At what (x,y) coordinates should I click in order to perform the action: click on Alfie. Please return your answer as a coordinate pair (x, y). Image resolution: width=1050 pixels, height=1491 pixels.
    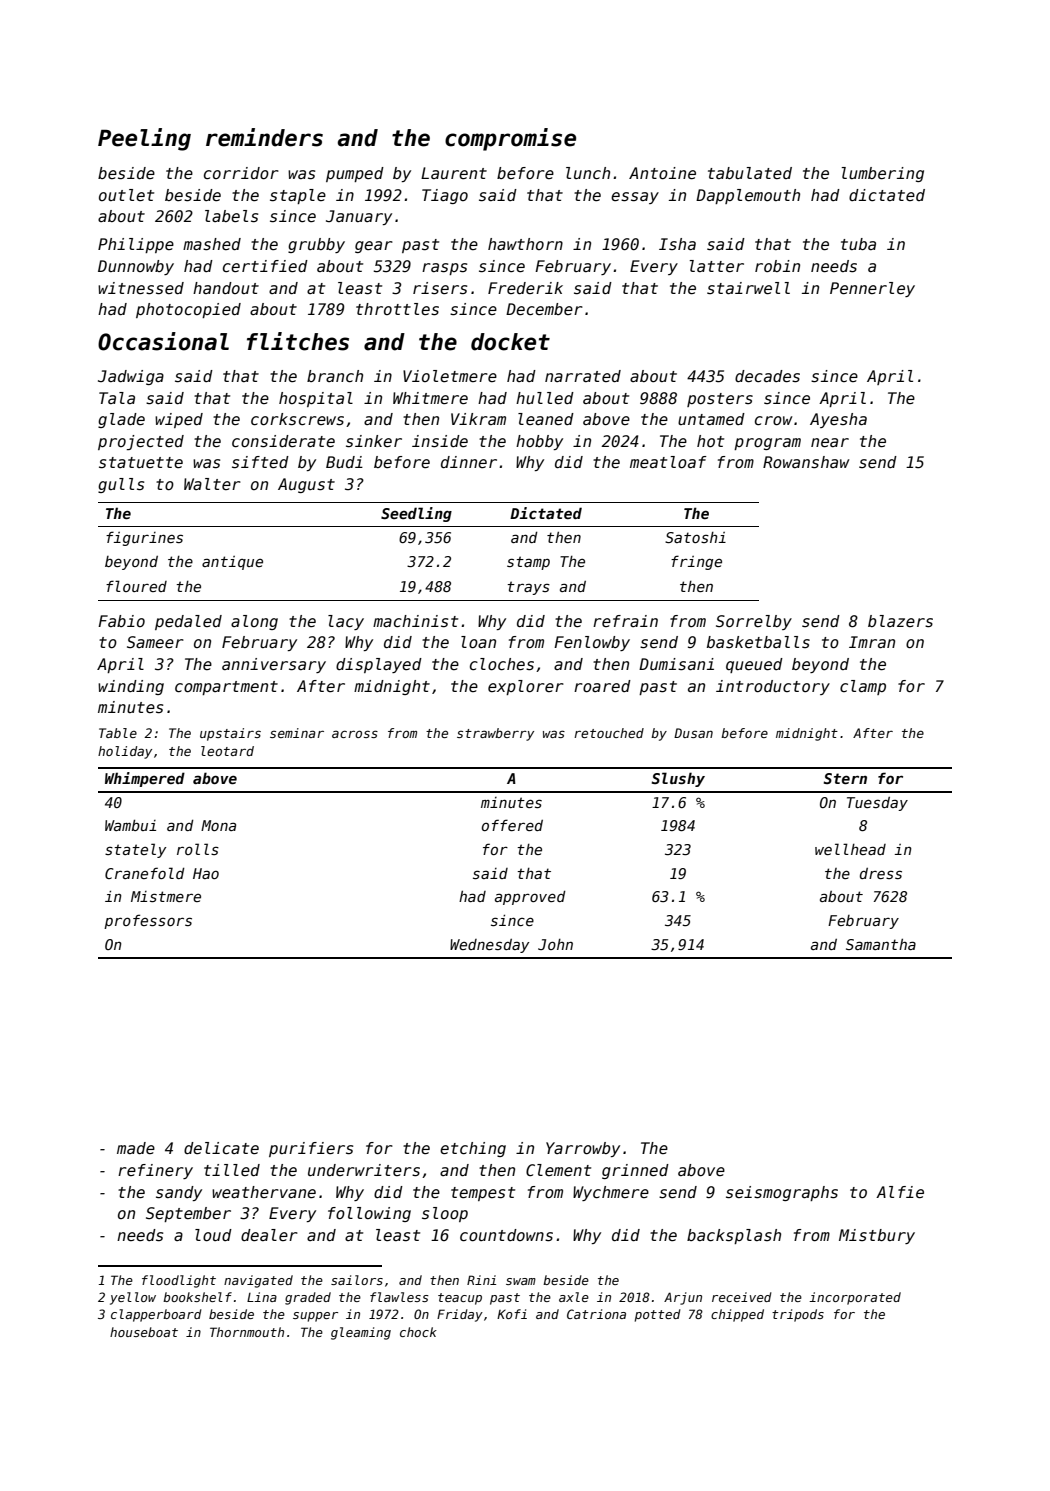
    Looking at the image, I should click on (900, 1192).
